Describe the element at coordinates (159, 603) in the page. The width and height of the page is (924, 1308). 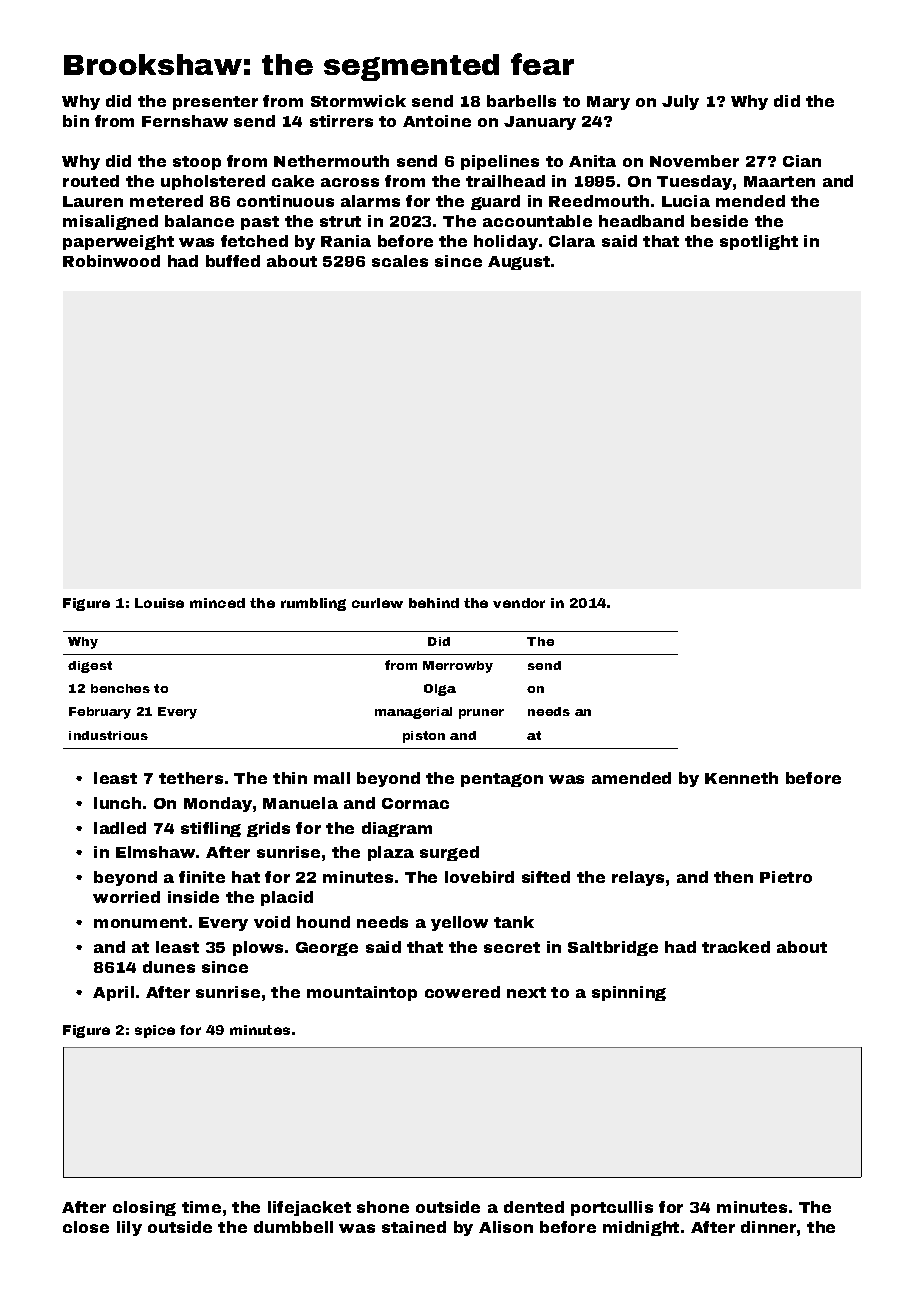
I see `Louise` at that location.
